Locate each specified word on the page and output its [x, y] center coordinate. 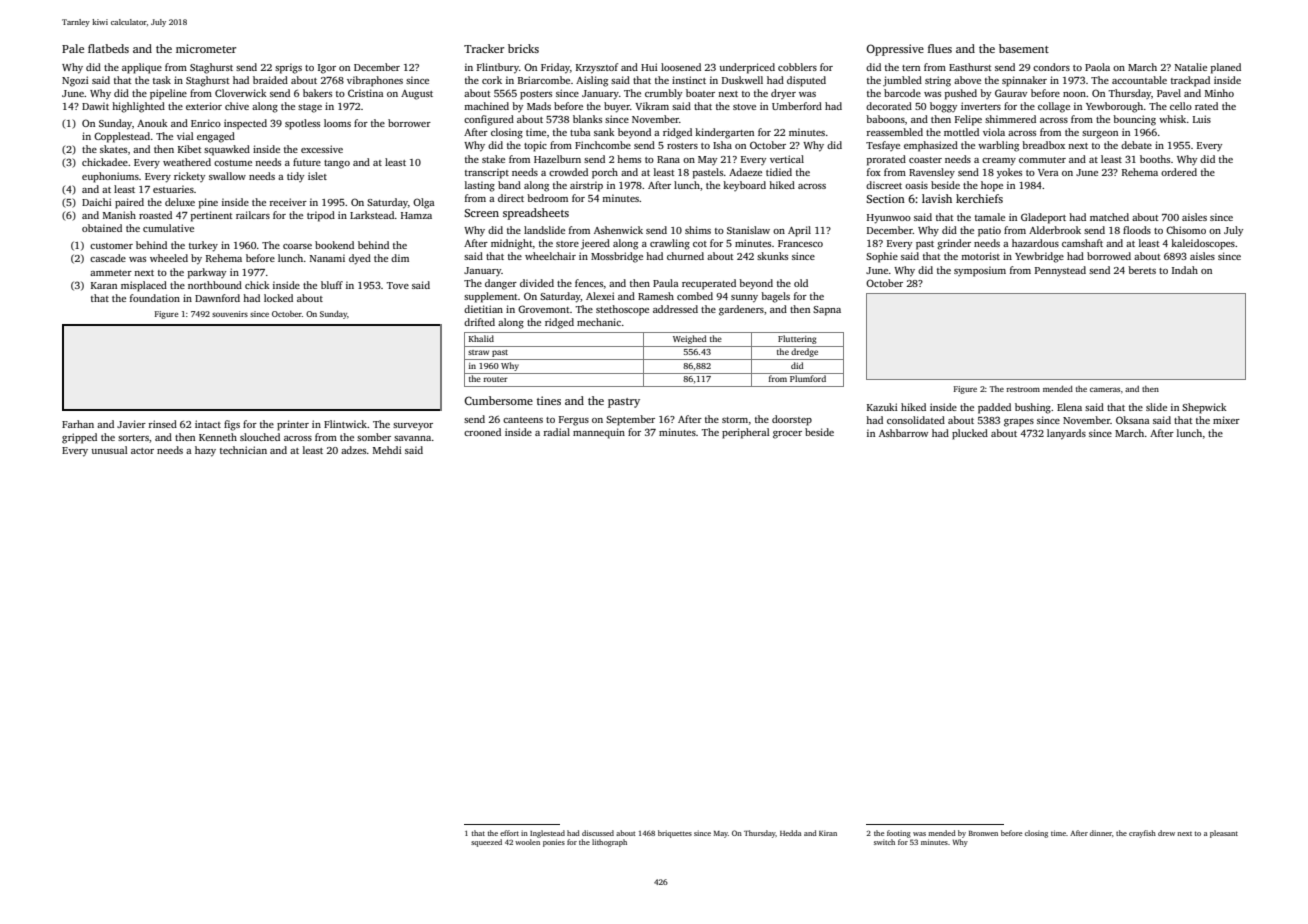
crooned [482, 432]
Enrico [206, 123]
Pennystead [1060, 271]
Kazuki [882, 407]
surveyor [413, 426]
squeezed [486, 843]
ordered [1179, 172]
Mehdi [387, 450]
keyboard [744, 186]
